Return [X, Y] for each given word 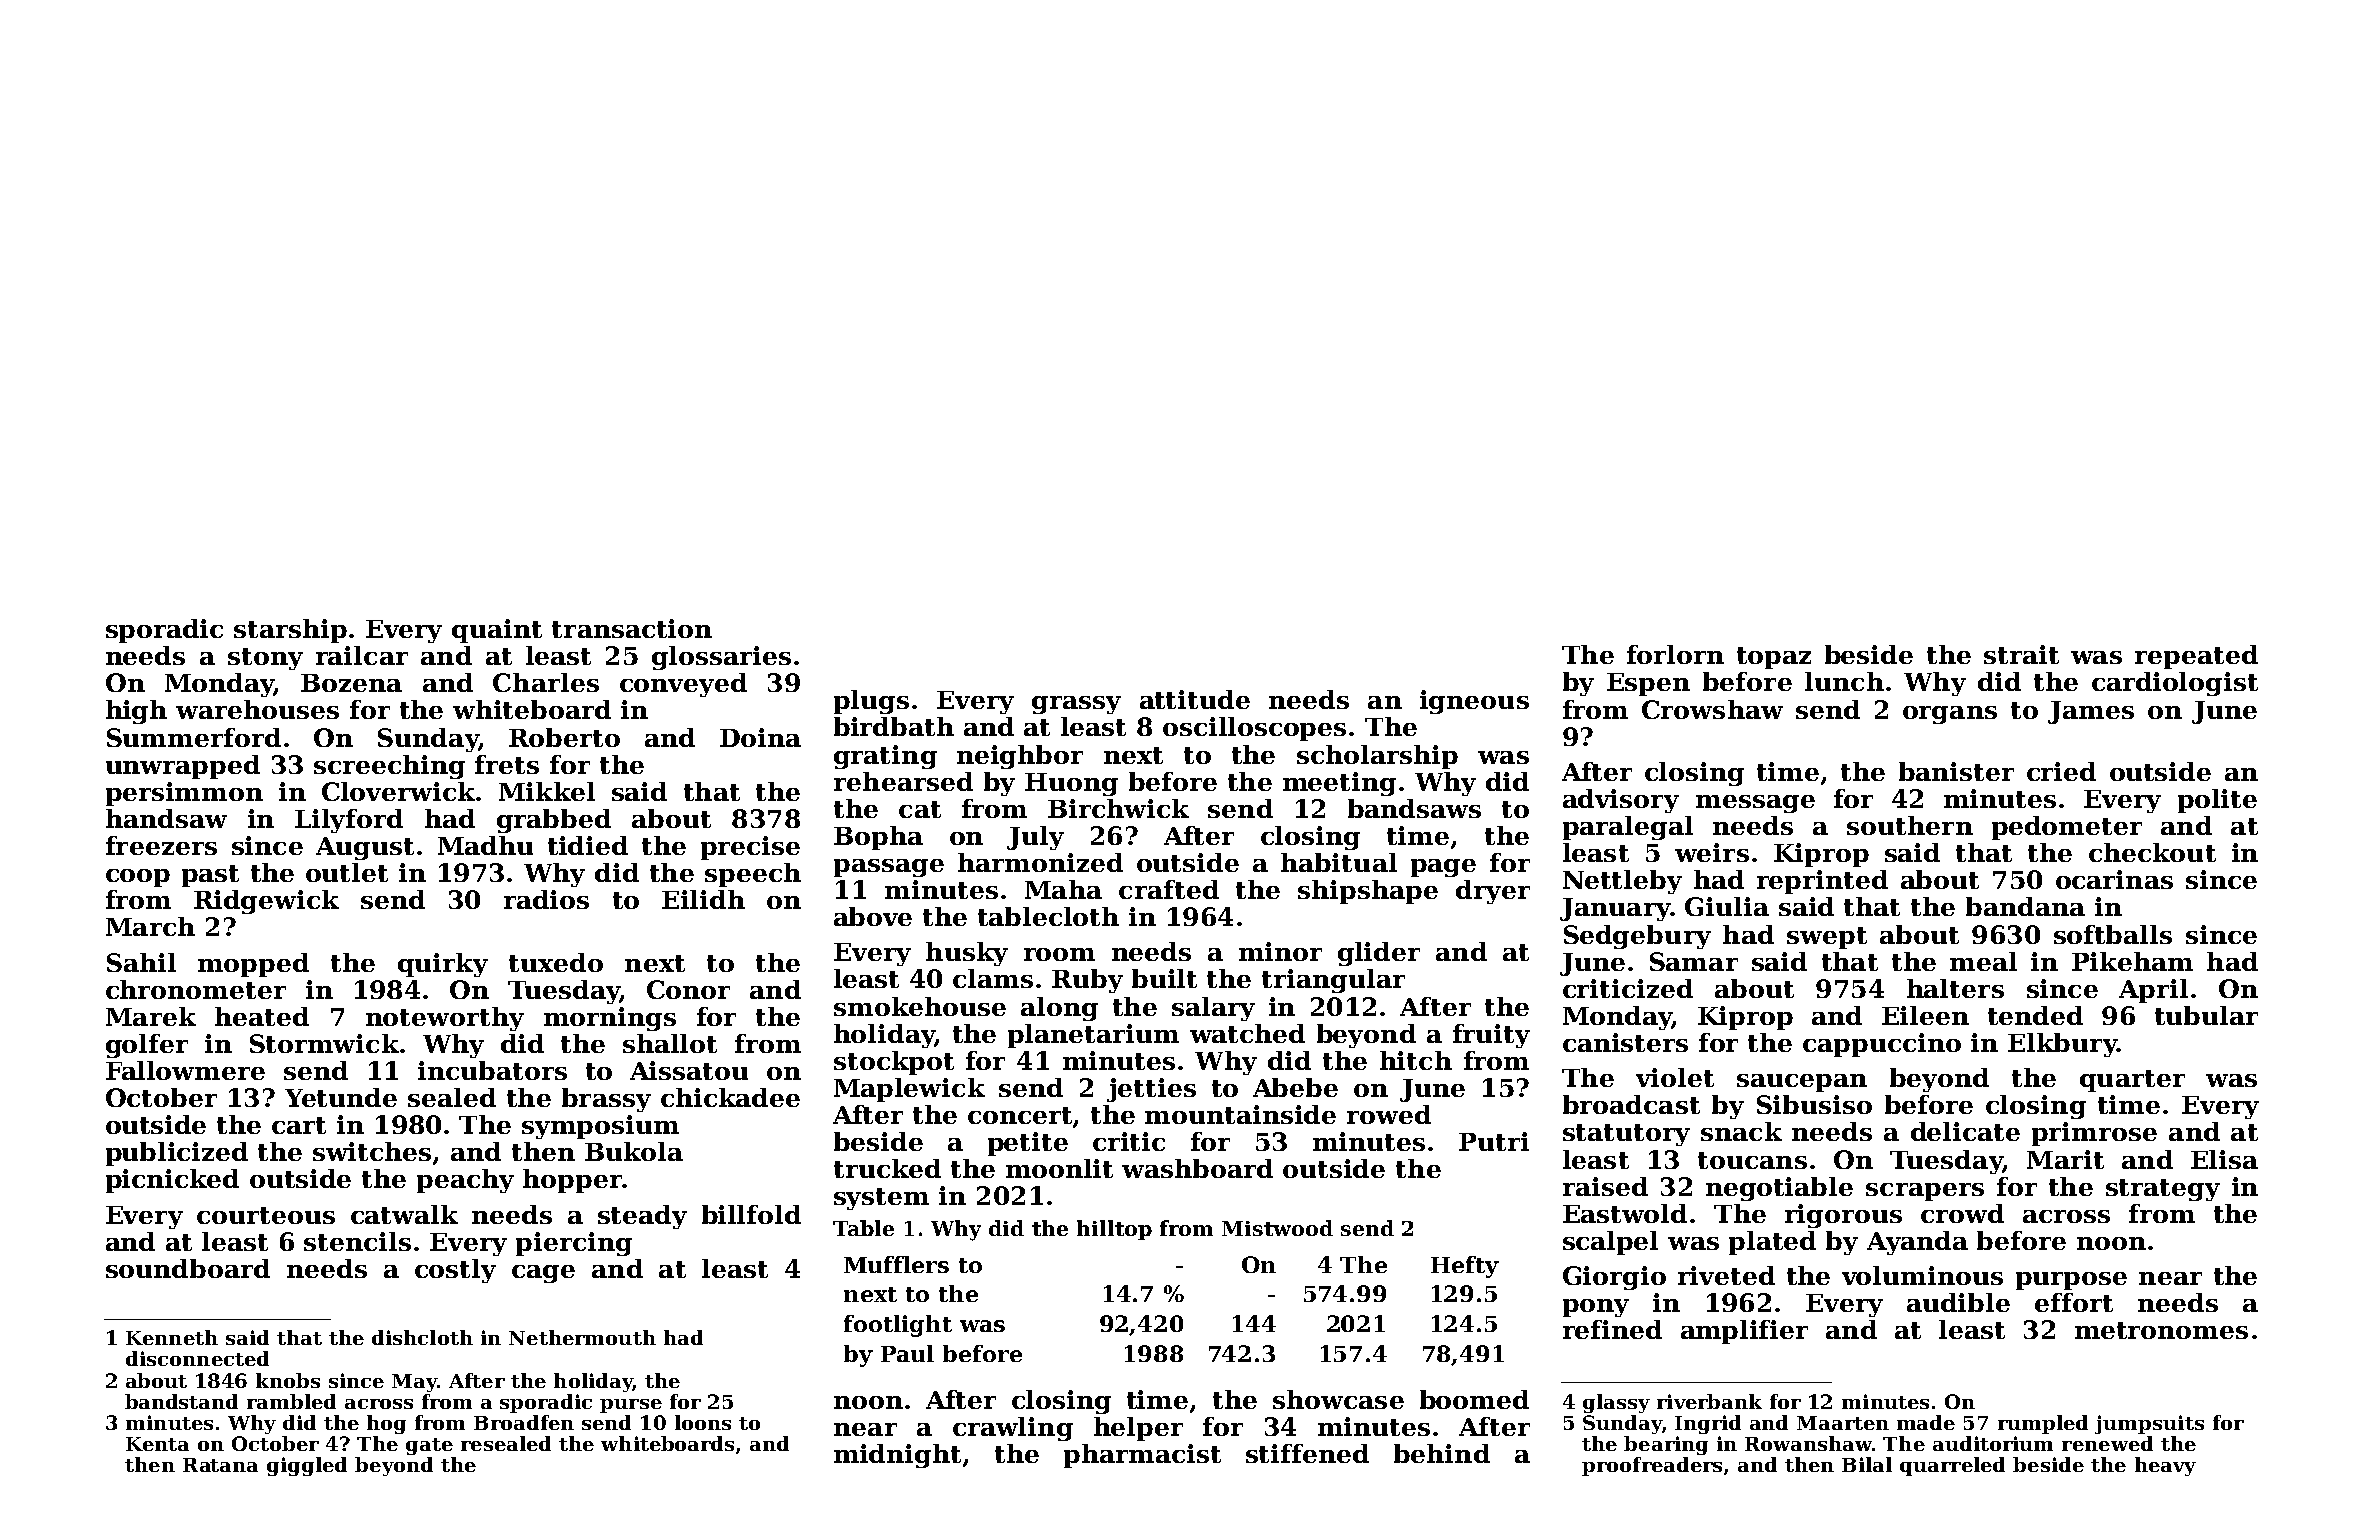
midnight [897, 1456]
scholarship [1377, 757]
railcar [362, 655]
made [1926, 1422]
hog [386, 1424]
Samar [1694, 961]
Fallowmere [185, 1070]
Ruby [1087, 981]
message [1755, 804]
